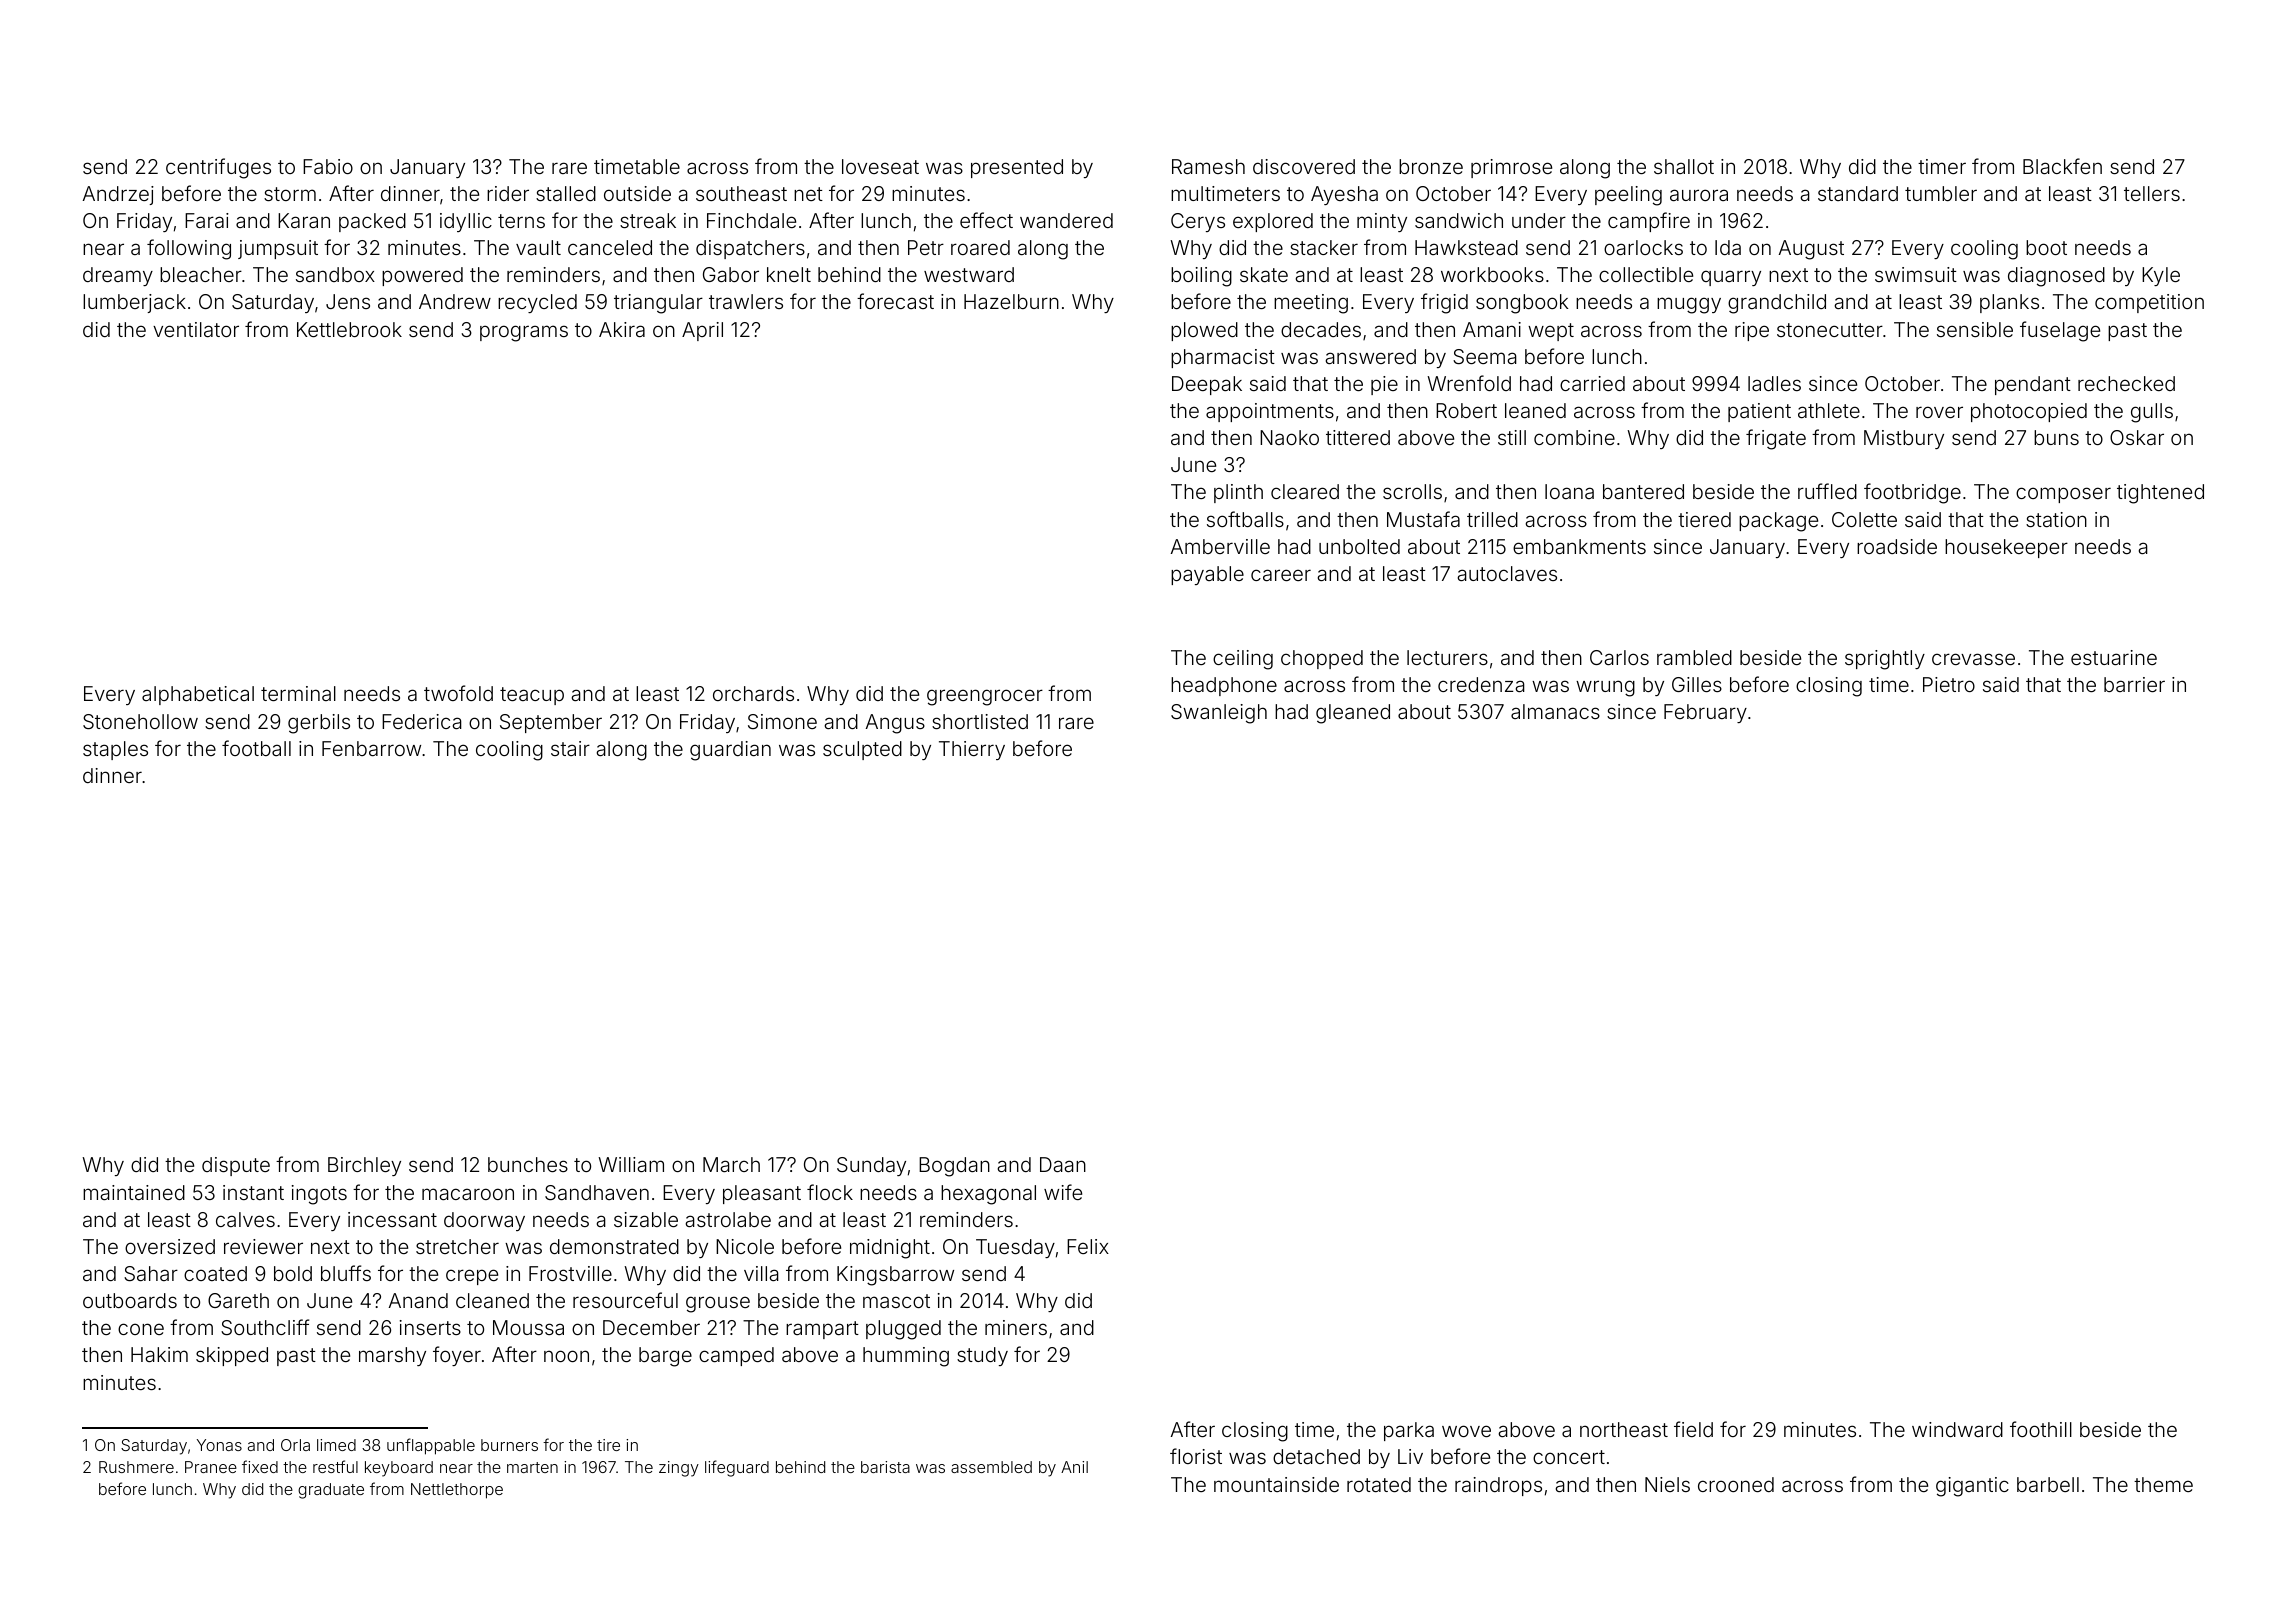  I want to click on discovered, so click(1304, 166).
